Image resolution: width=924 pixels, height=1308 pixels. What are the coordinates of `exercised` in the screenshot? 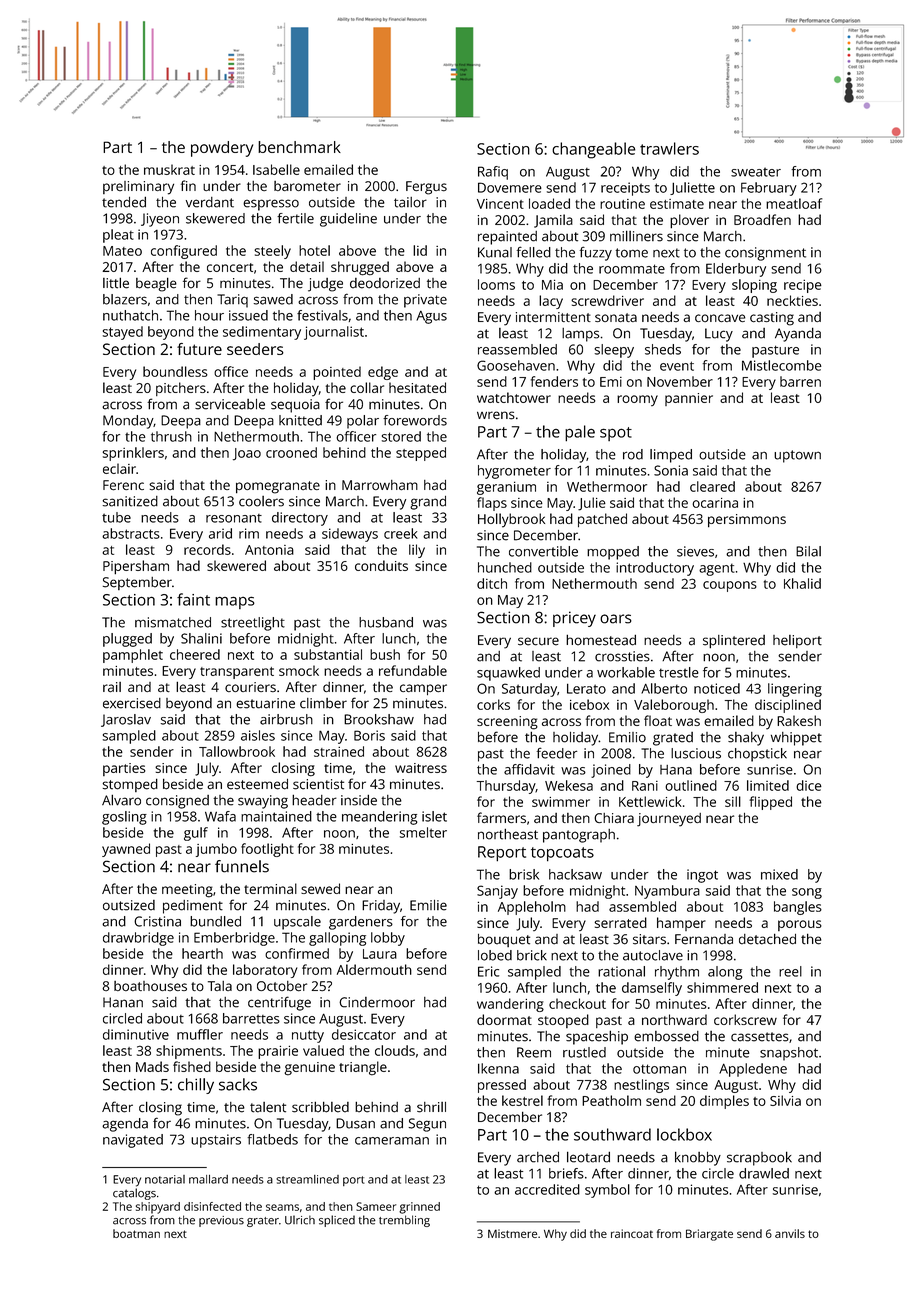 It's located at (132, 703).
